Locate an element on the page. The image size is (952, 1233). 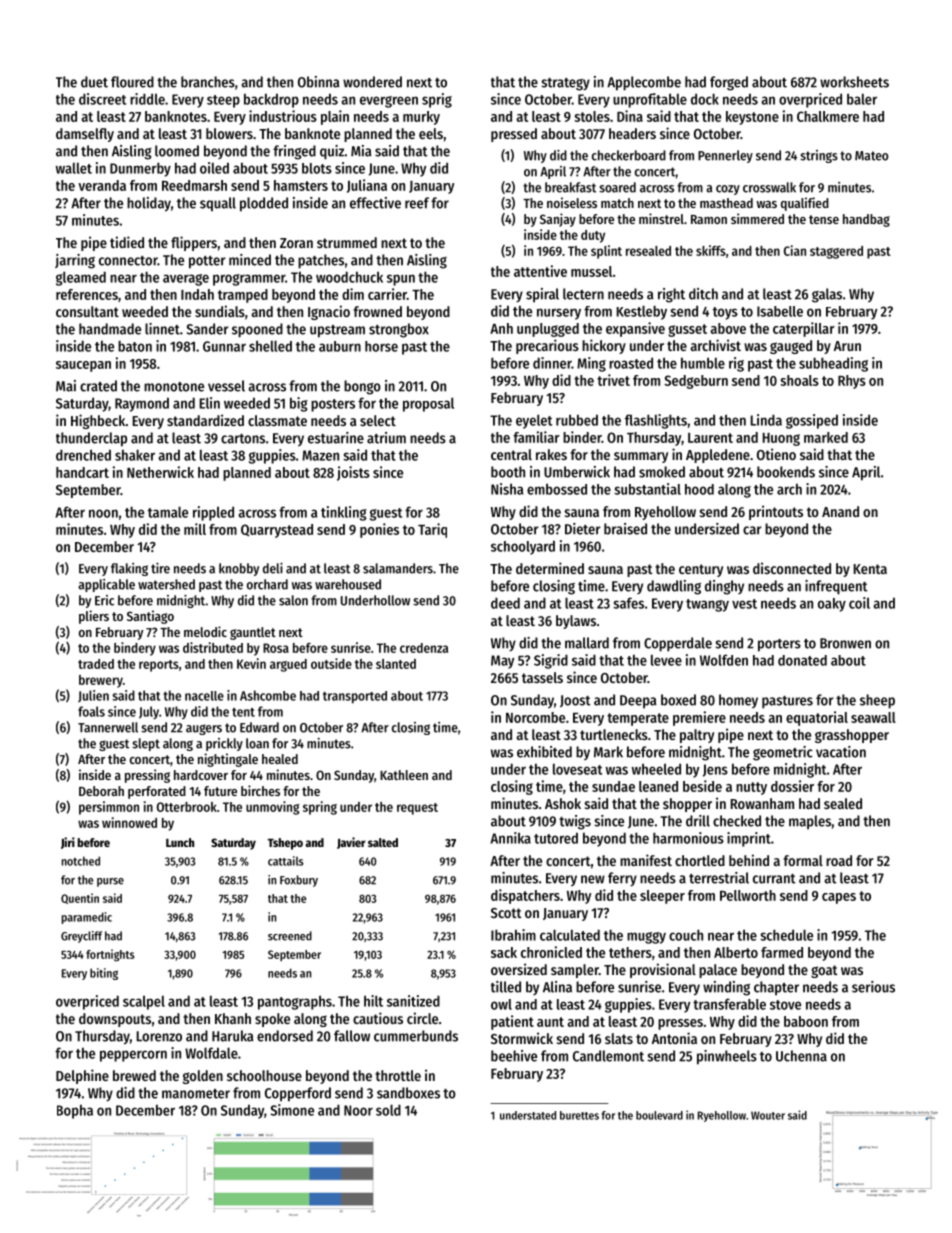
Uchenna is located at coordinates (801, 1056).
